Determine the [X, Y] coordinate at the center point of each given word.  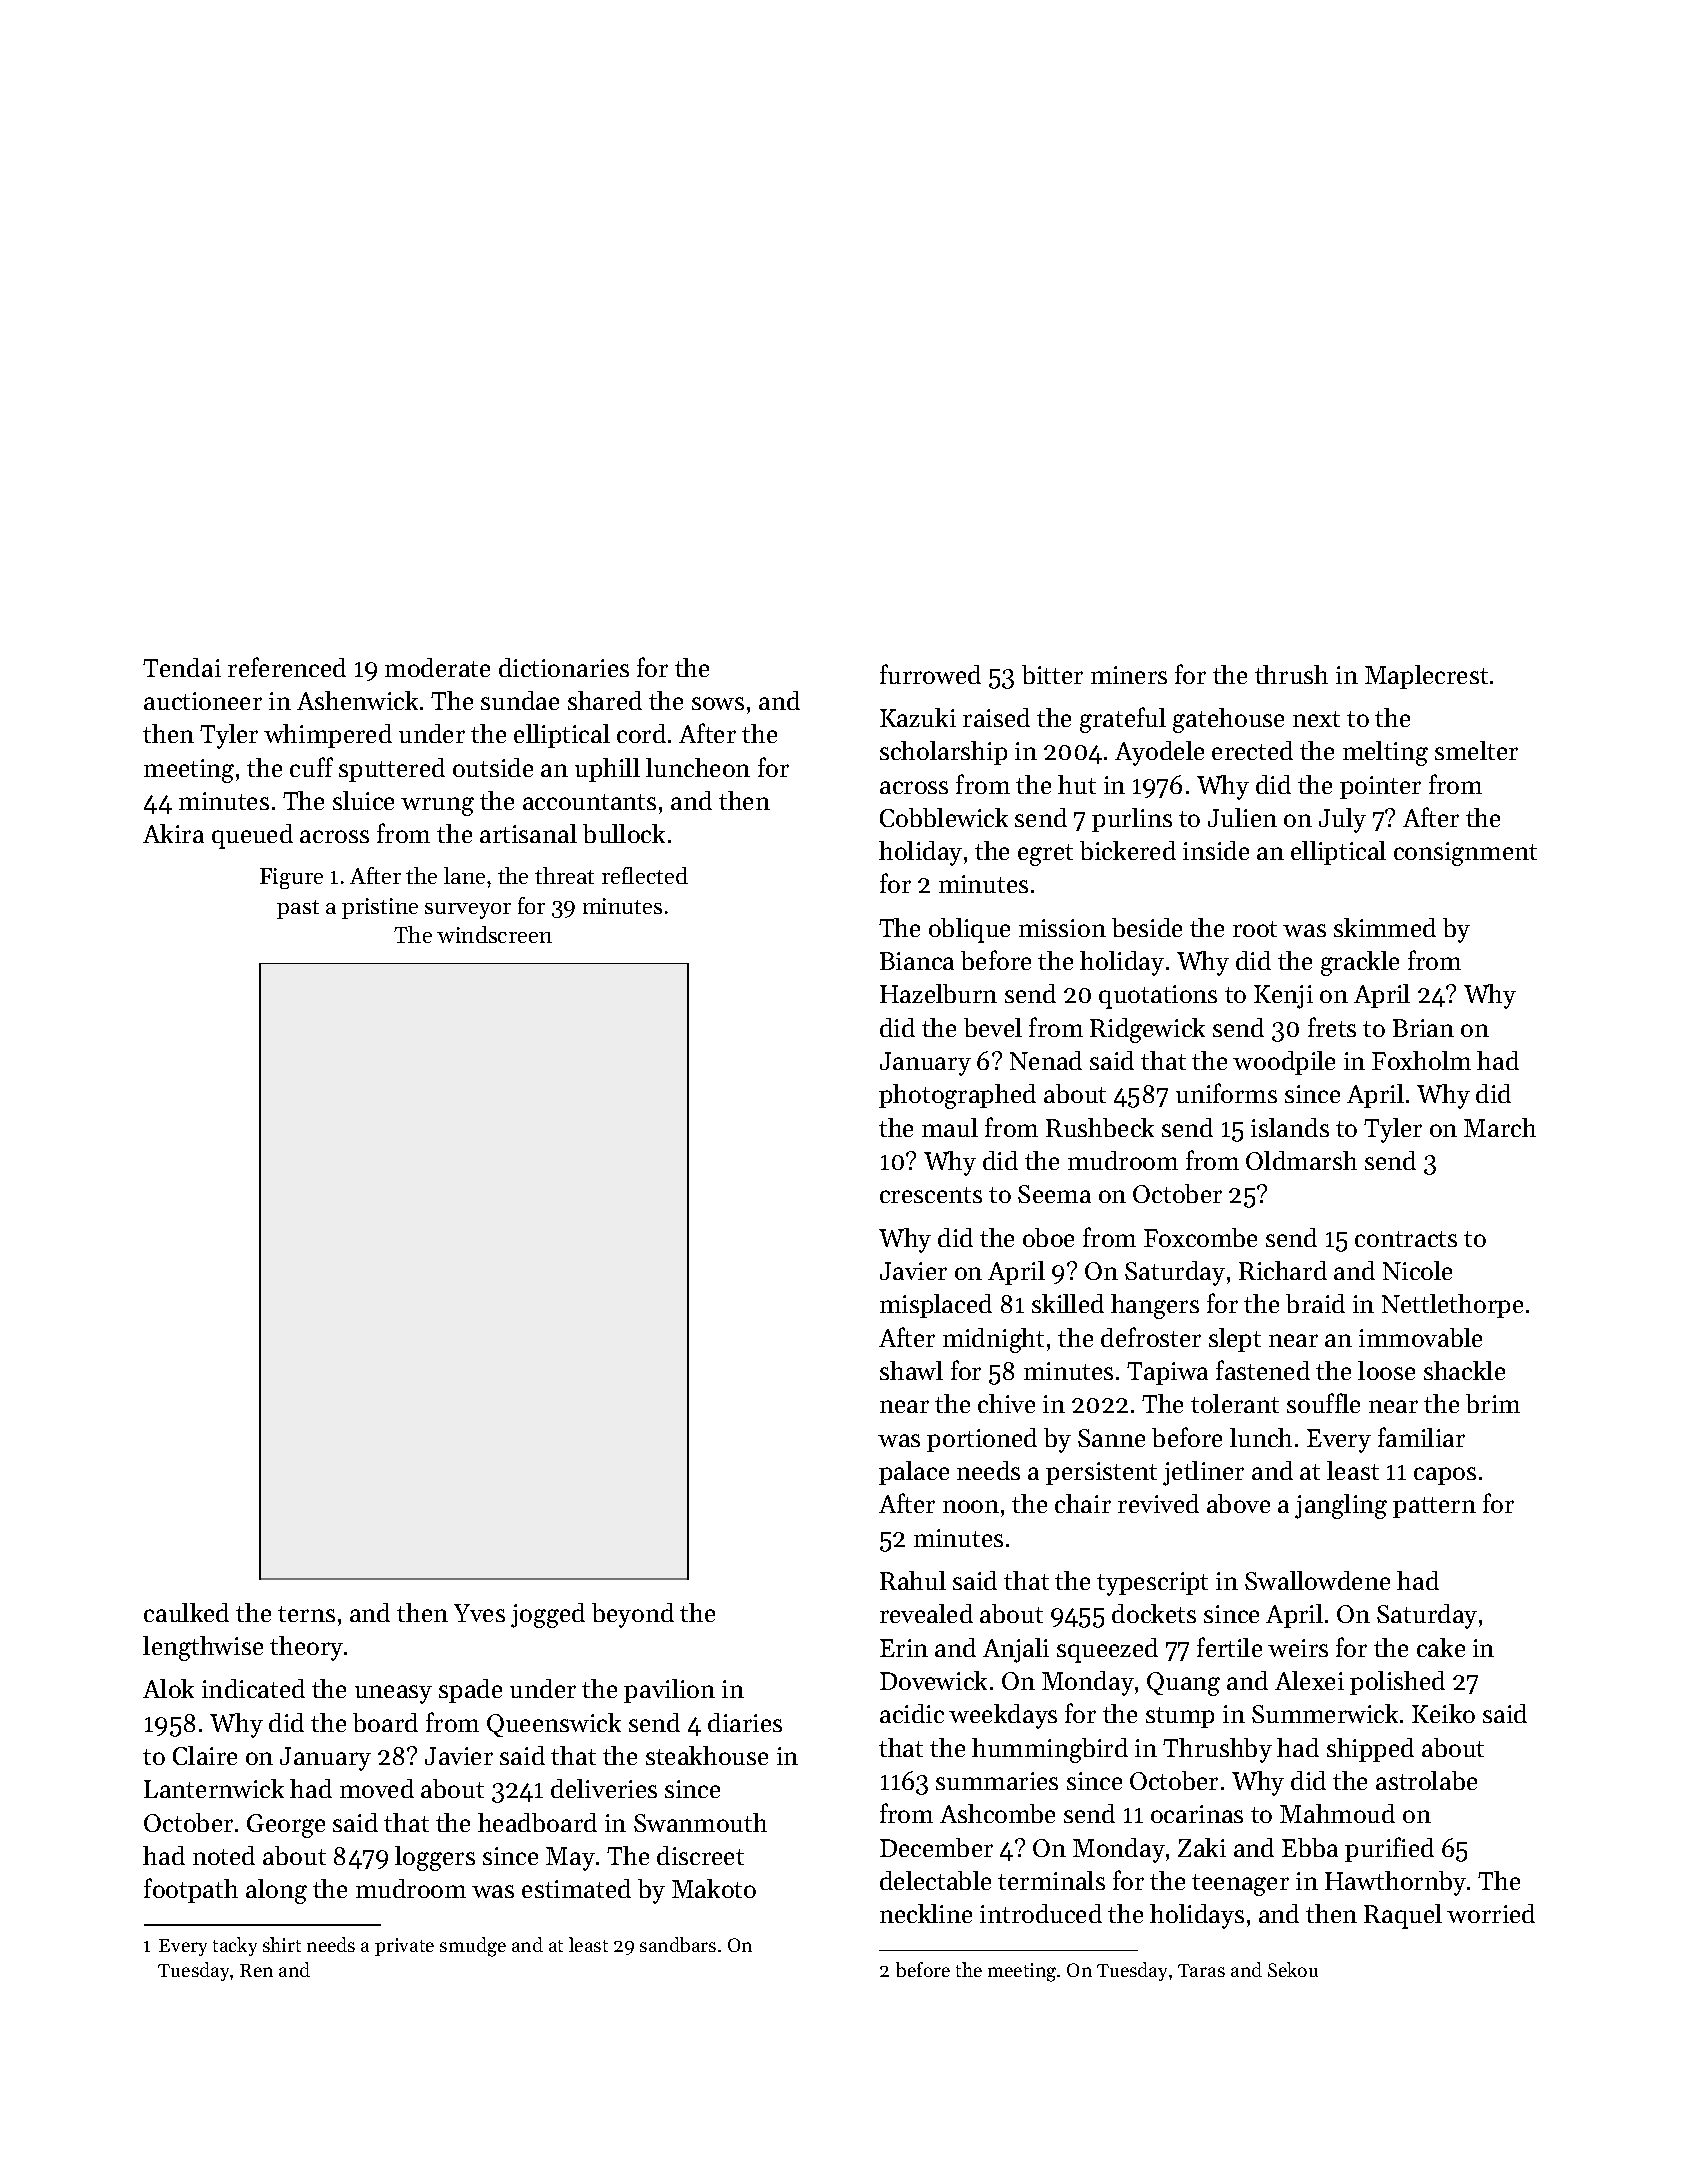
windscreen [494, 934]
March [1500, 1127]
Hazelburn [938, 993]
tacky [235, 1946]
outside [493, 767]
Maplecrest [1426, 677]
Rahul [913, 1580]
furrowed [930, 674]
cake [1441, 1647]
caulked [186, 1612]
